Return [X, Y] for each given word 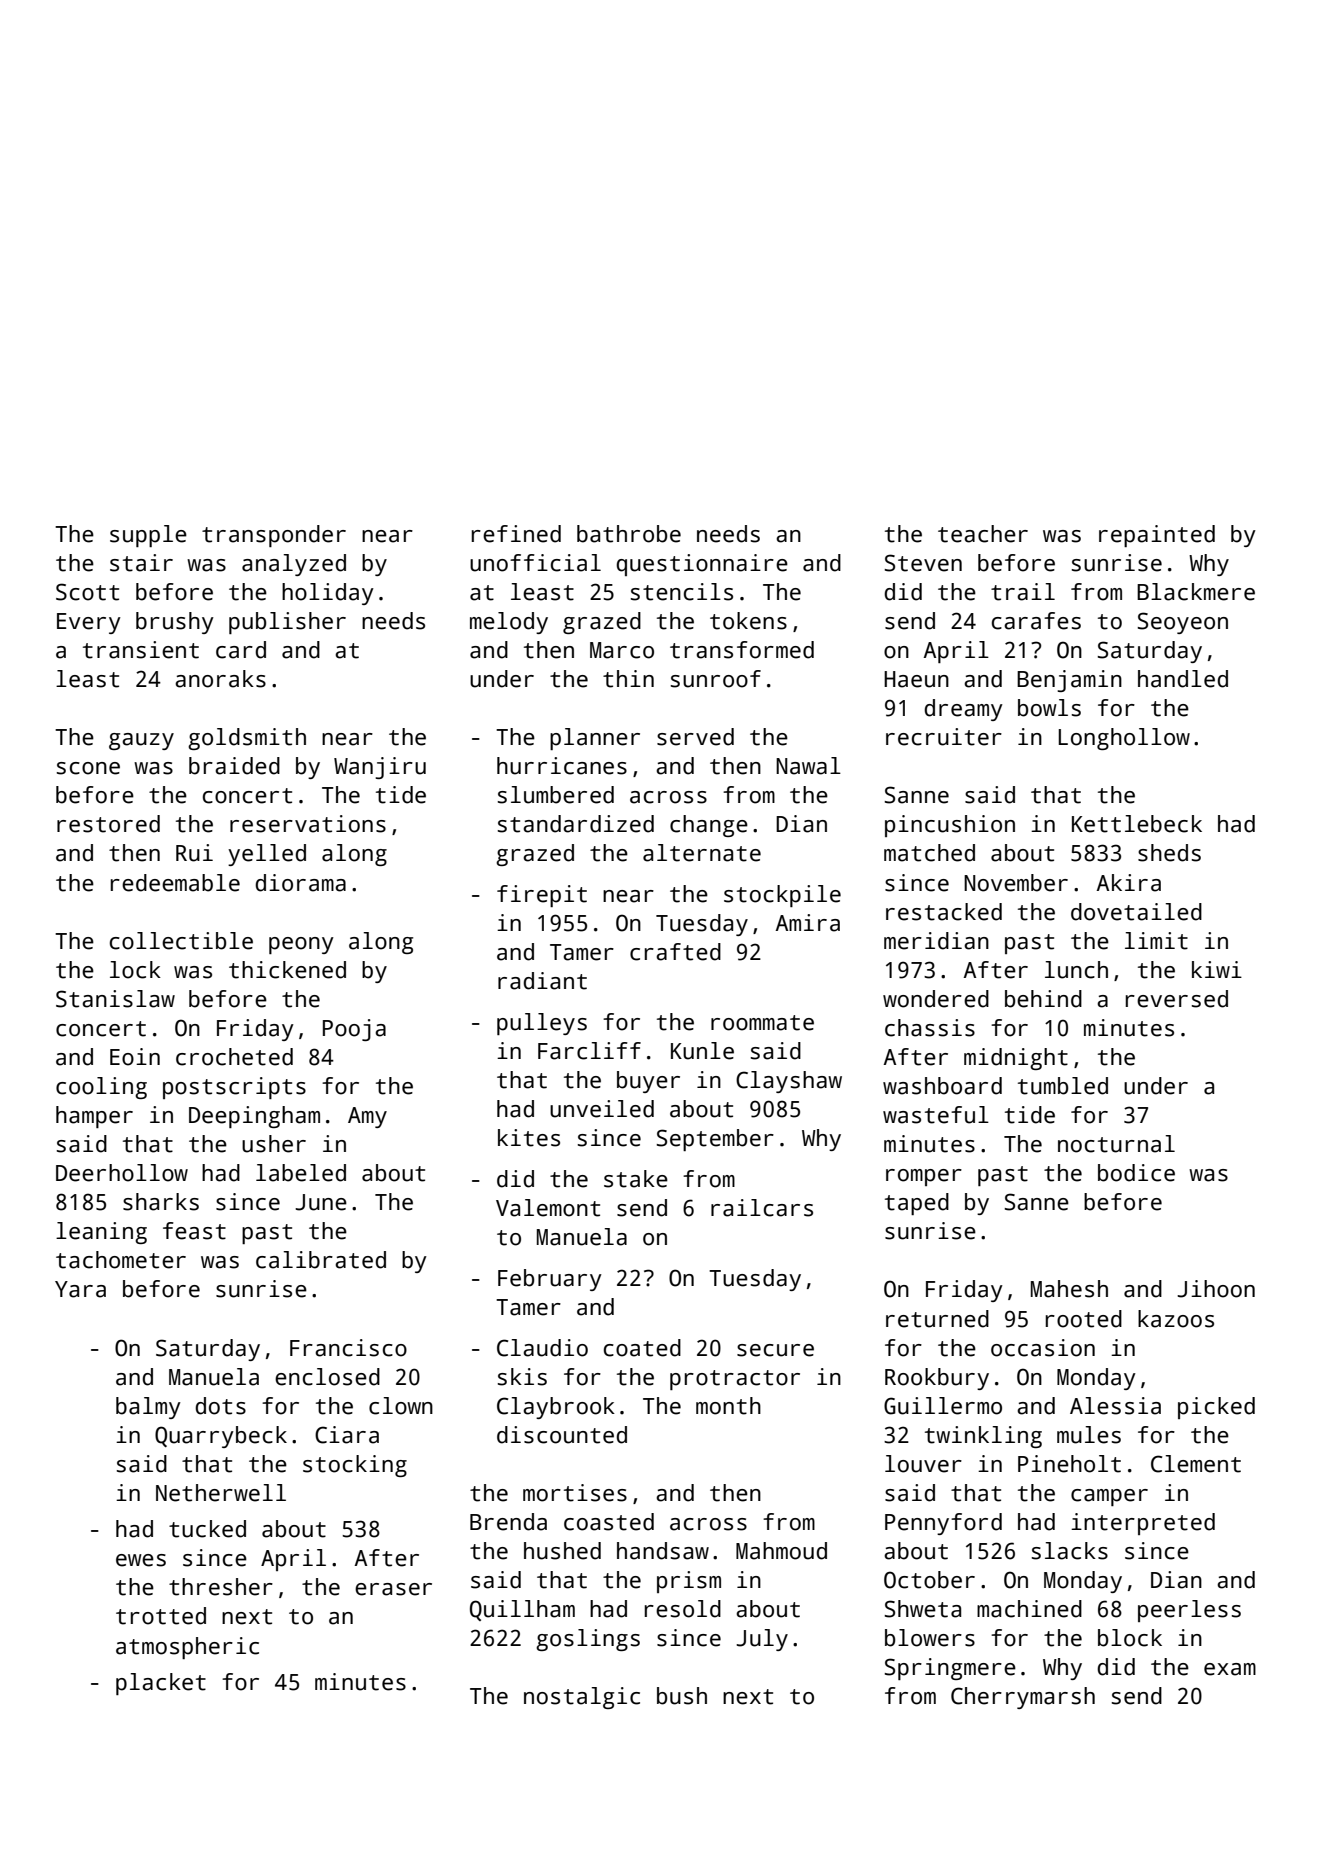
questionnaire [702, 565]
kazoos [1176, 1319]
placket [161, 1684]
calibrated [321, 1260]
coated [642, 1348]
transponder [274, 536]
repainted [1157, 536]
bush [682, 1696]
